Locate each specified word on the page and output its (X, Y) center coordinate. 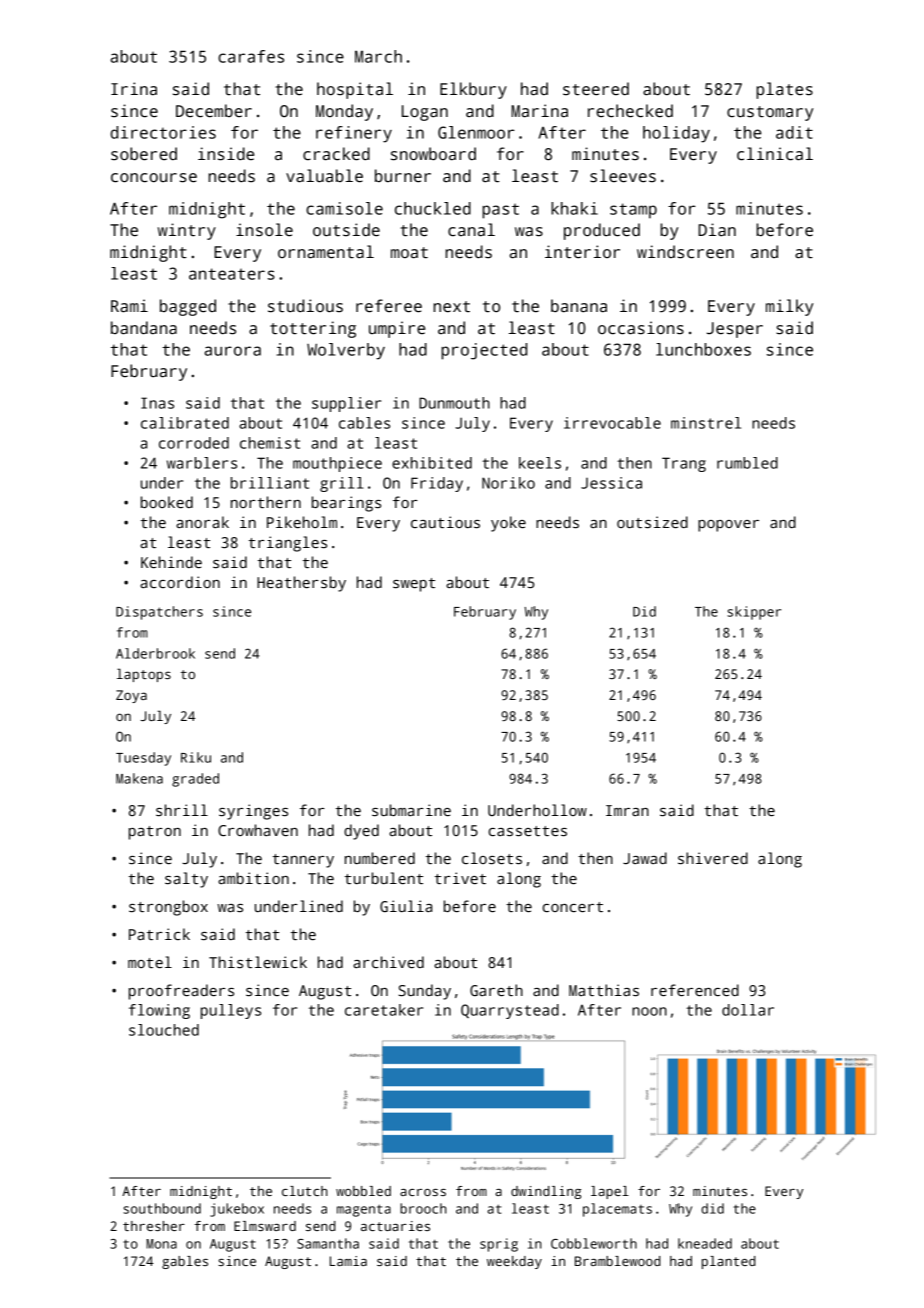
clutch (304, 1191)
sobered (144, 154)
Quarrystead (510, 1011)
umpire (397, 329)
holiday (676, 134)
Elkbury (473, 90)
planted (729, 1262)
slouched (164, 1030)
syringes (253, 812)
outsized (652, 522)
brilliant (270, 483)
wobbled (363, 1191)
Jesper (735, 330)
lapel (610, 1192)
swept (414, 585)
